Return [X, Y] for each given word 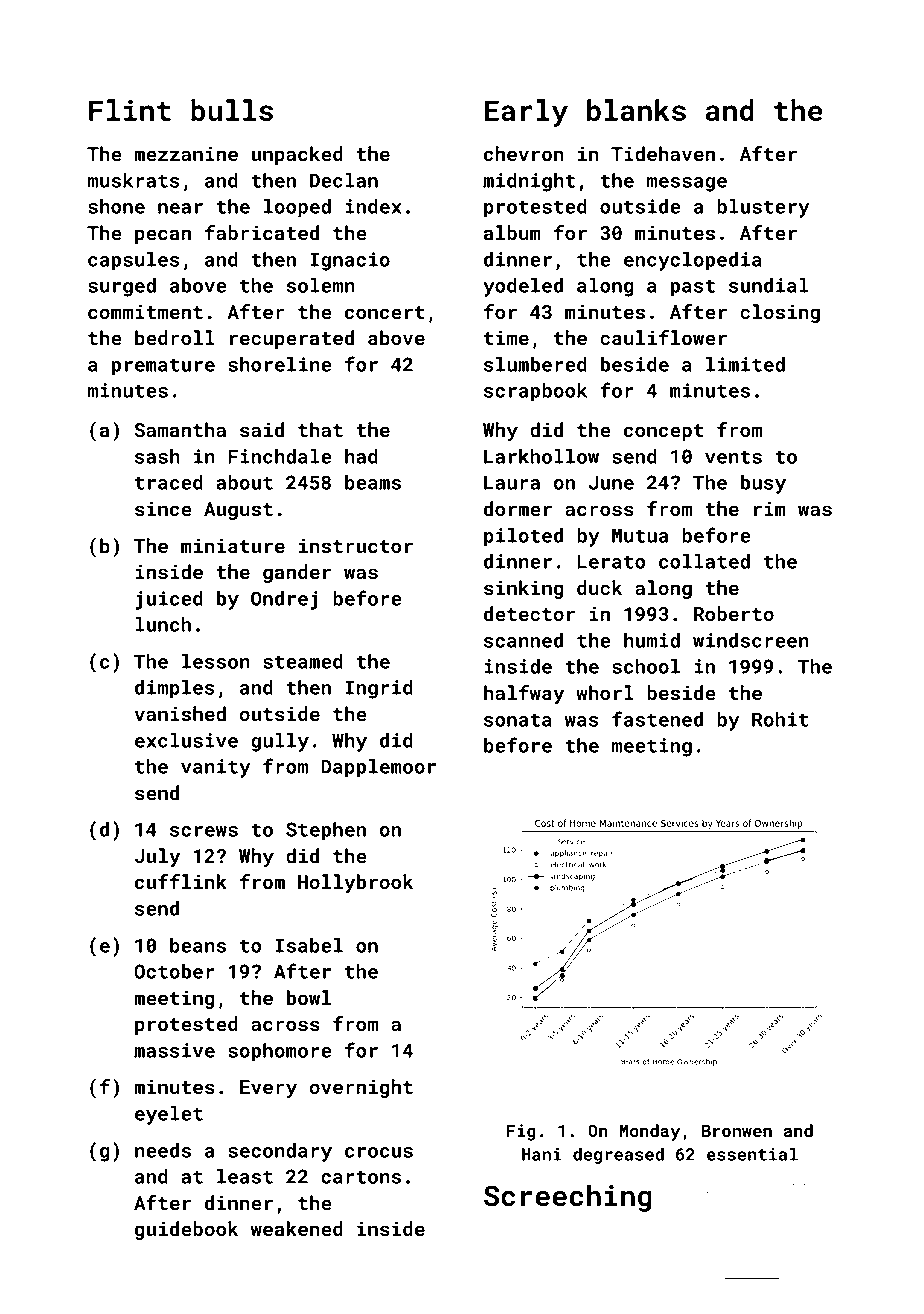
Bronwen [737, 1131]
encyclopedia [693, 261]
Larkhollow [541, 456]
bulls [232, 110]
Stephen [326, 831]
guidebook [186, 1230]
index [374, 206]
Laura [512, 482]
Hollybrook [355, 883]
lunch [163, 624]
